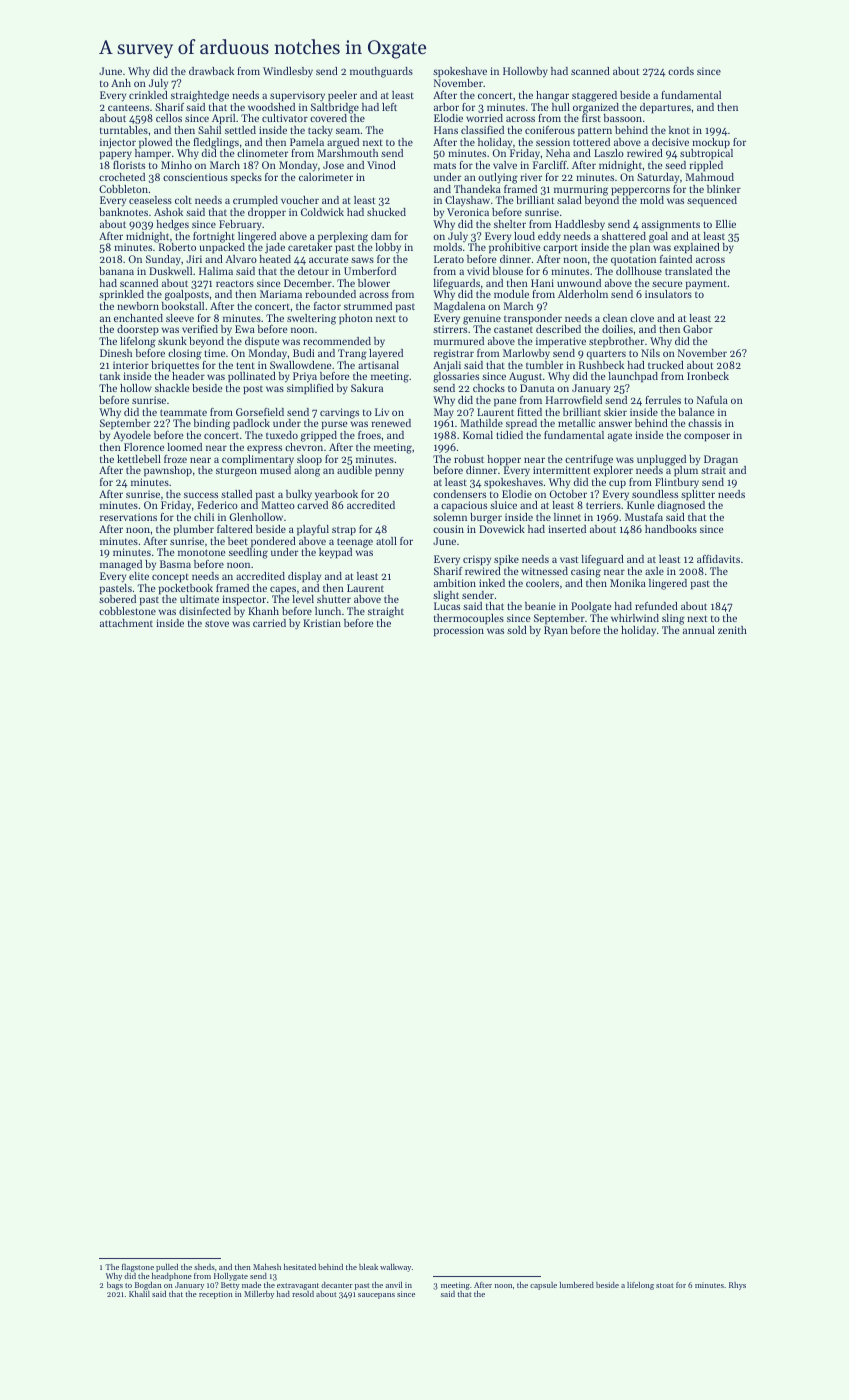  I want to click on crinkled, so click(148, 95).
